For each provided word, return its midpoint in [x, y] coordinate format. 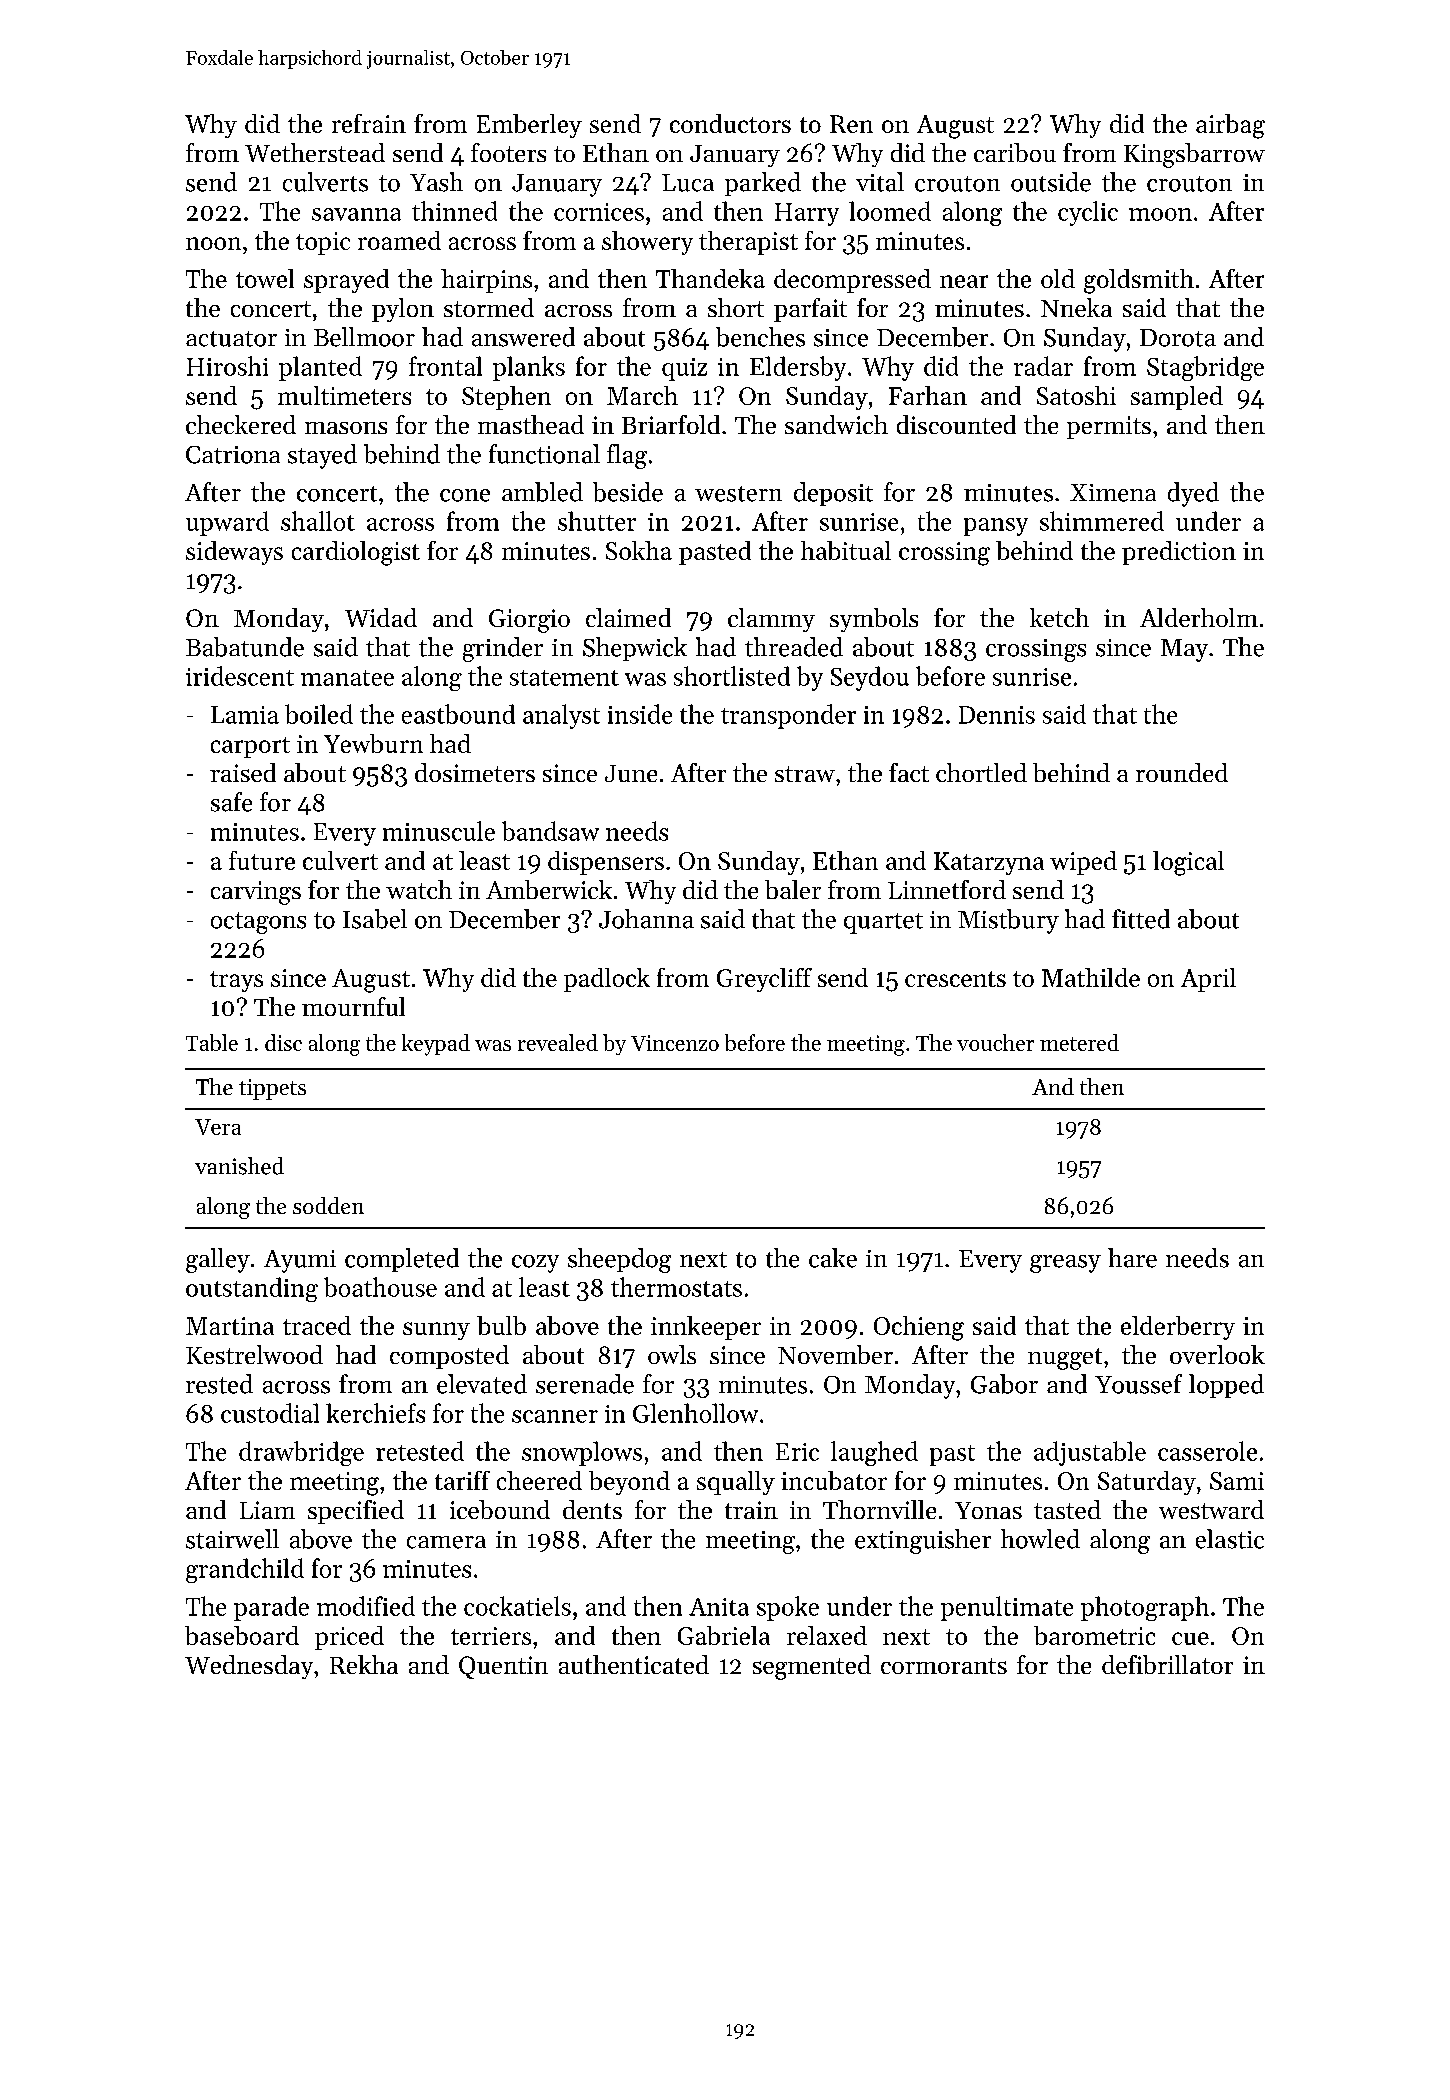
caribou [1015, 152]
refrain [369, 123]
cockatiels [517, 1606]
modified [366, 1606]
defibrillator [1167, 1664]
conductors [730, 123]
